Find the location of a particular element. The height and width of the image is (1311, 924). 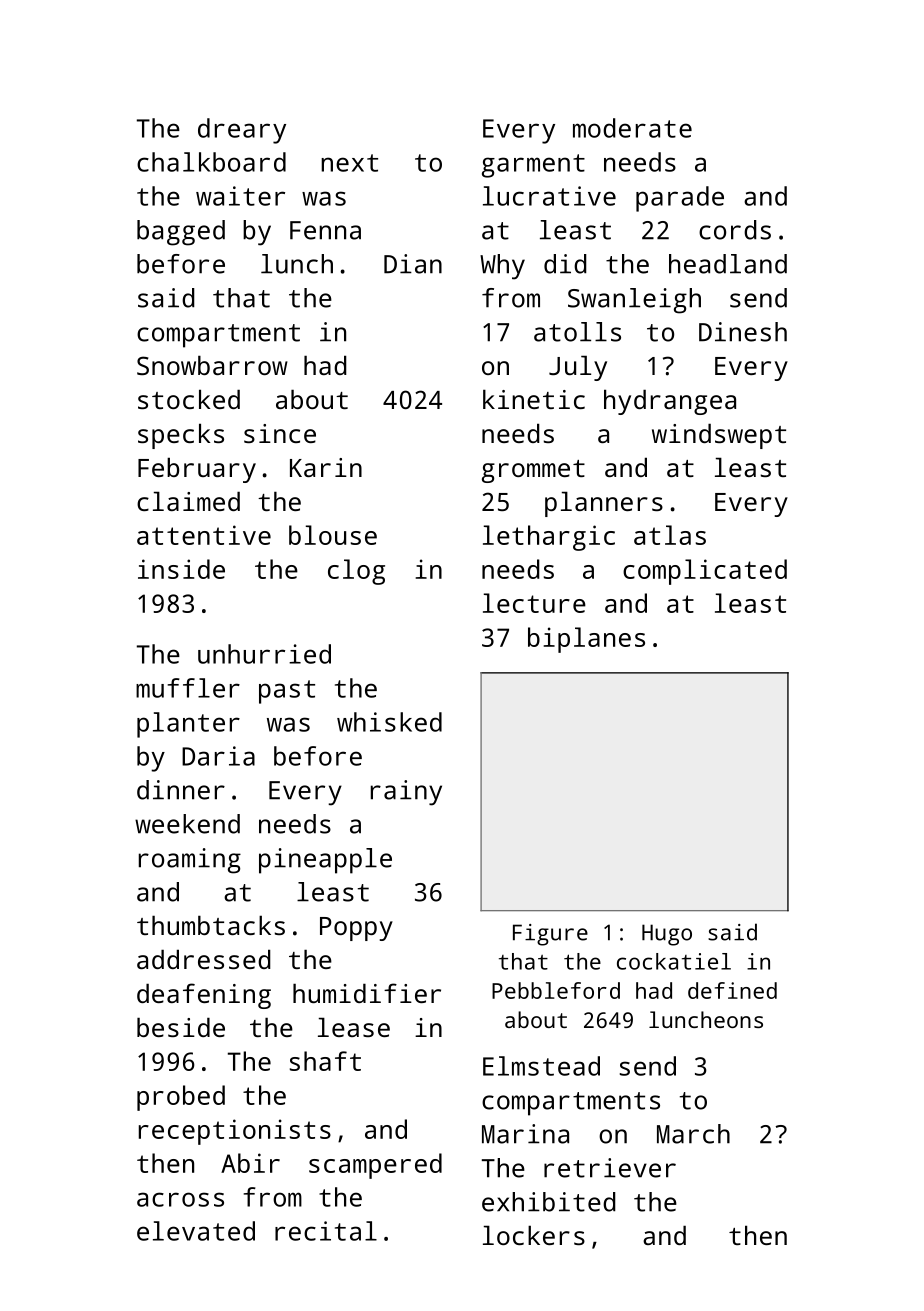

rainy is located at coordinates (406, 793).
